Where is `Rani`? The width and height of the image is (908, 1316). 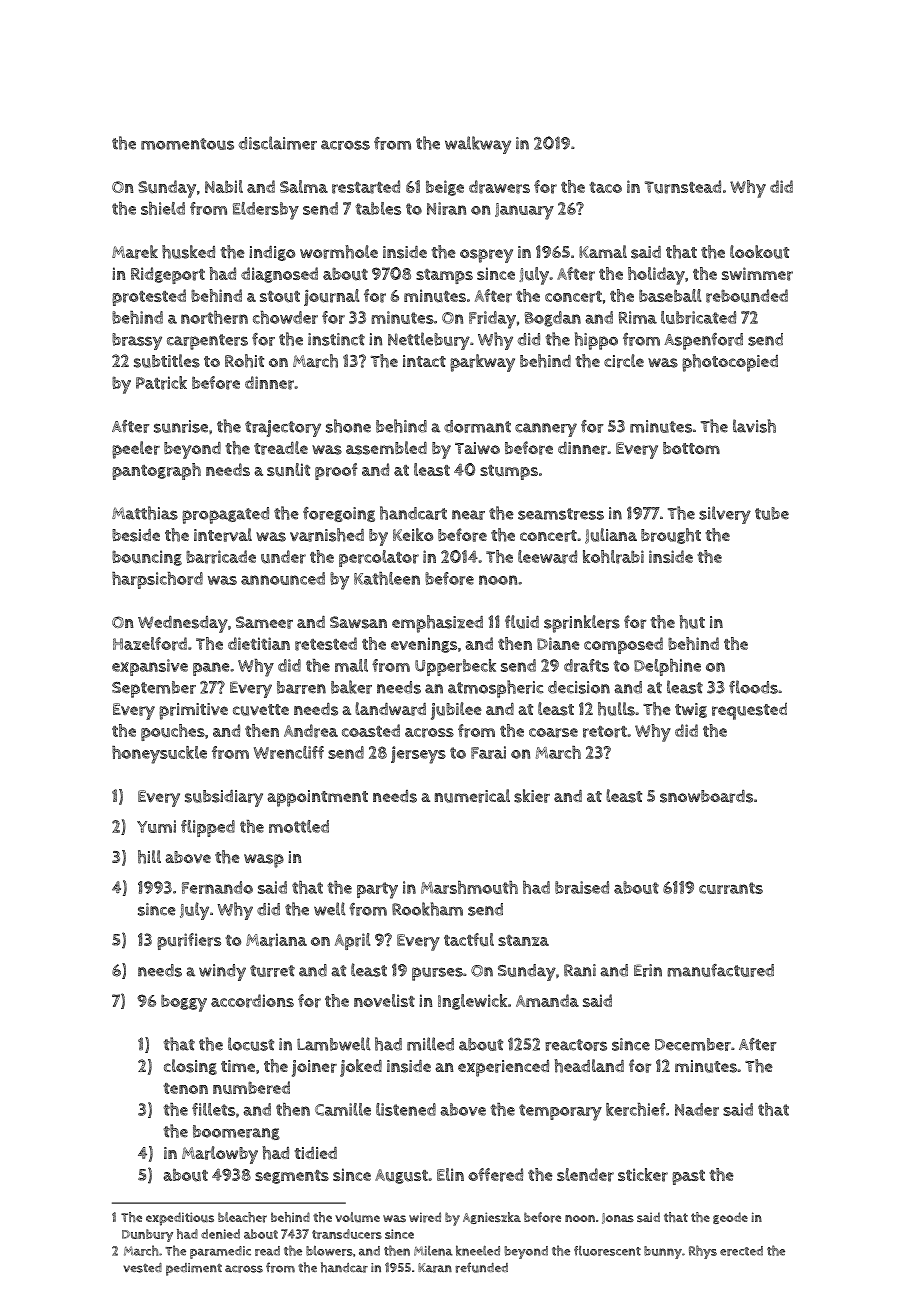
Rani is located at coordinates (580, 970).
